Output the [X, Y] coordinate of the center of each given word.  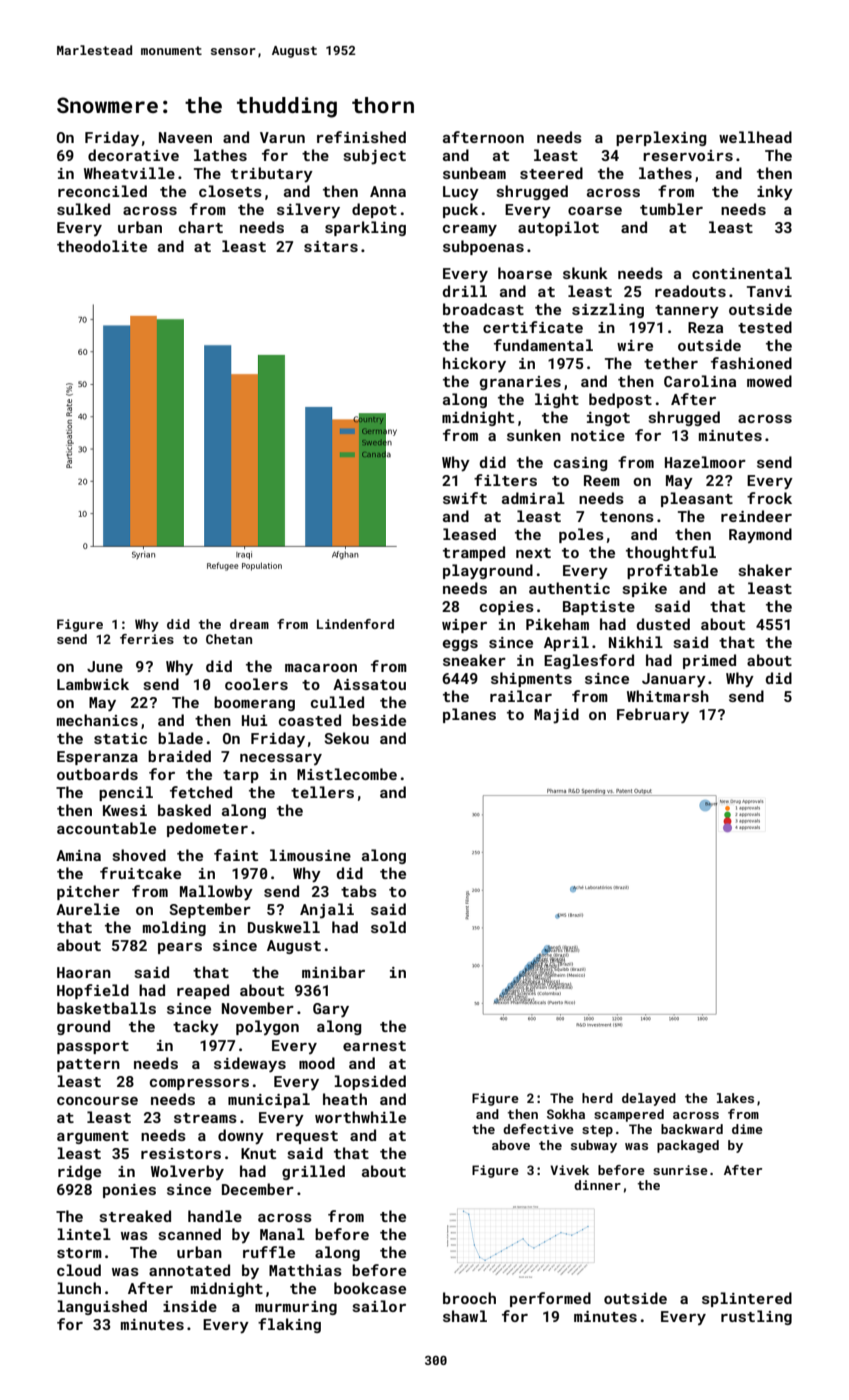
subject [374, 157]
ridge [79, 1172]
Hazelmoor [705, 462]
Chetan [229, 639]
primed [709, 661]
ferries [147, 639]
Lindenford [355, 624]
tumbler [671, 209]
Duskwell [284, 927]
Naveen [185, 137]
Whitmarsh [668, 696]
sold [388, 927]
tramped [474, 553]
